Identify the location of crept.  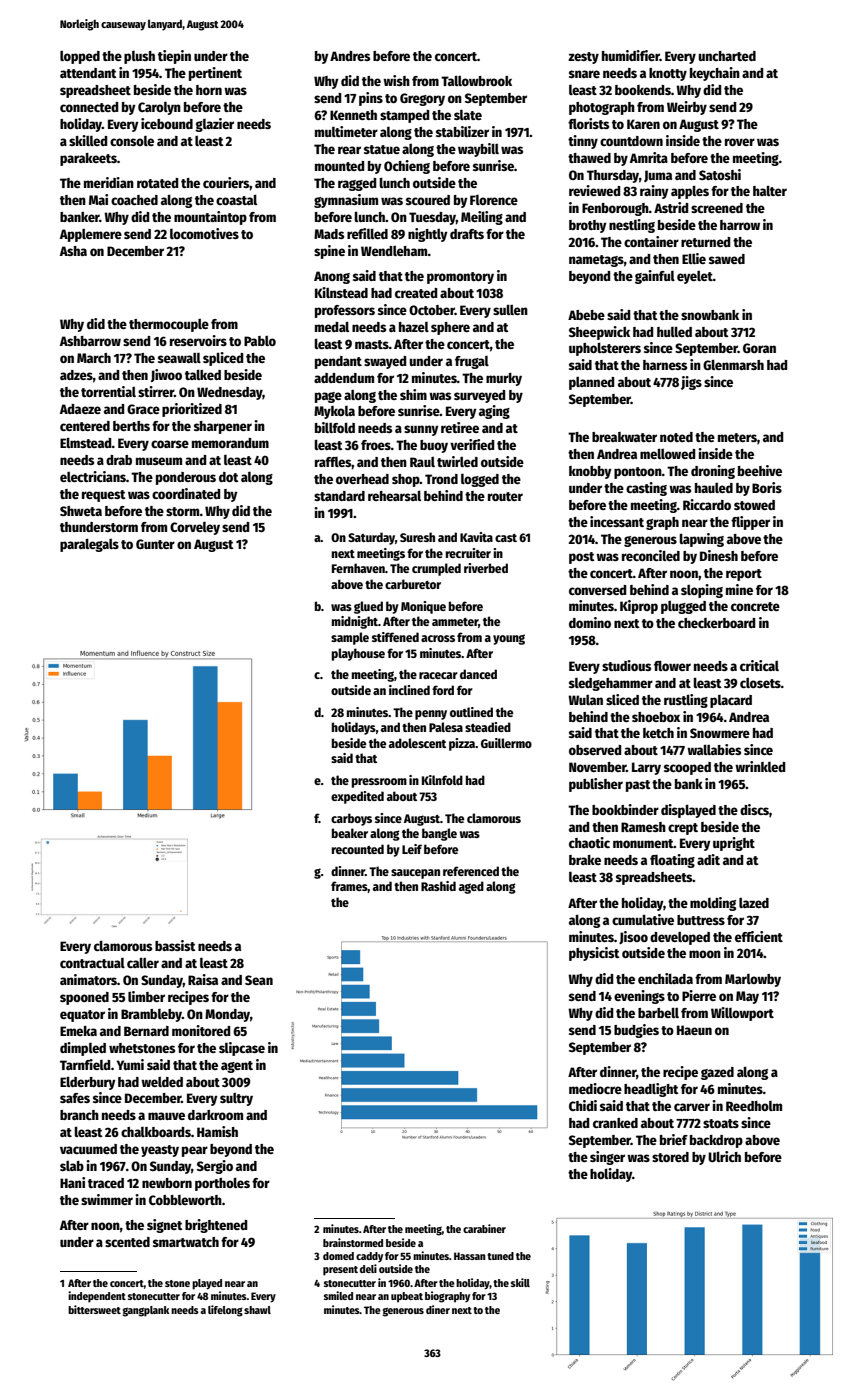
(683, 829).
